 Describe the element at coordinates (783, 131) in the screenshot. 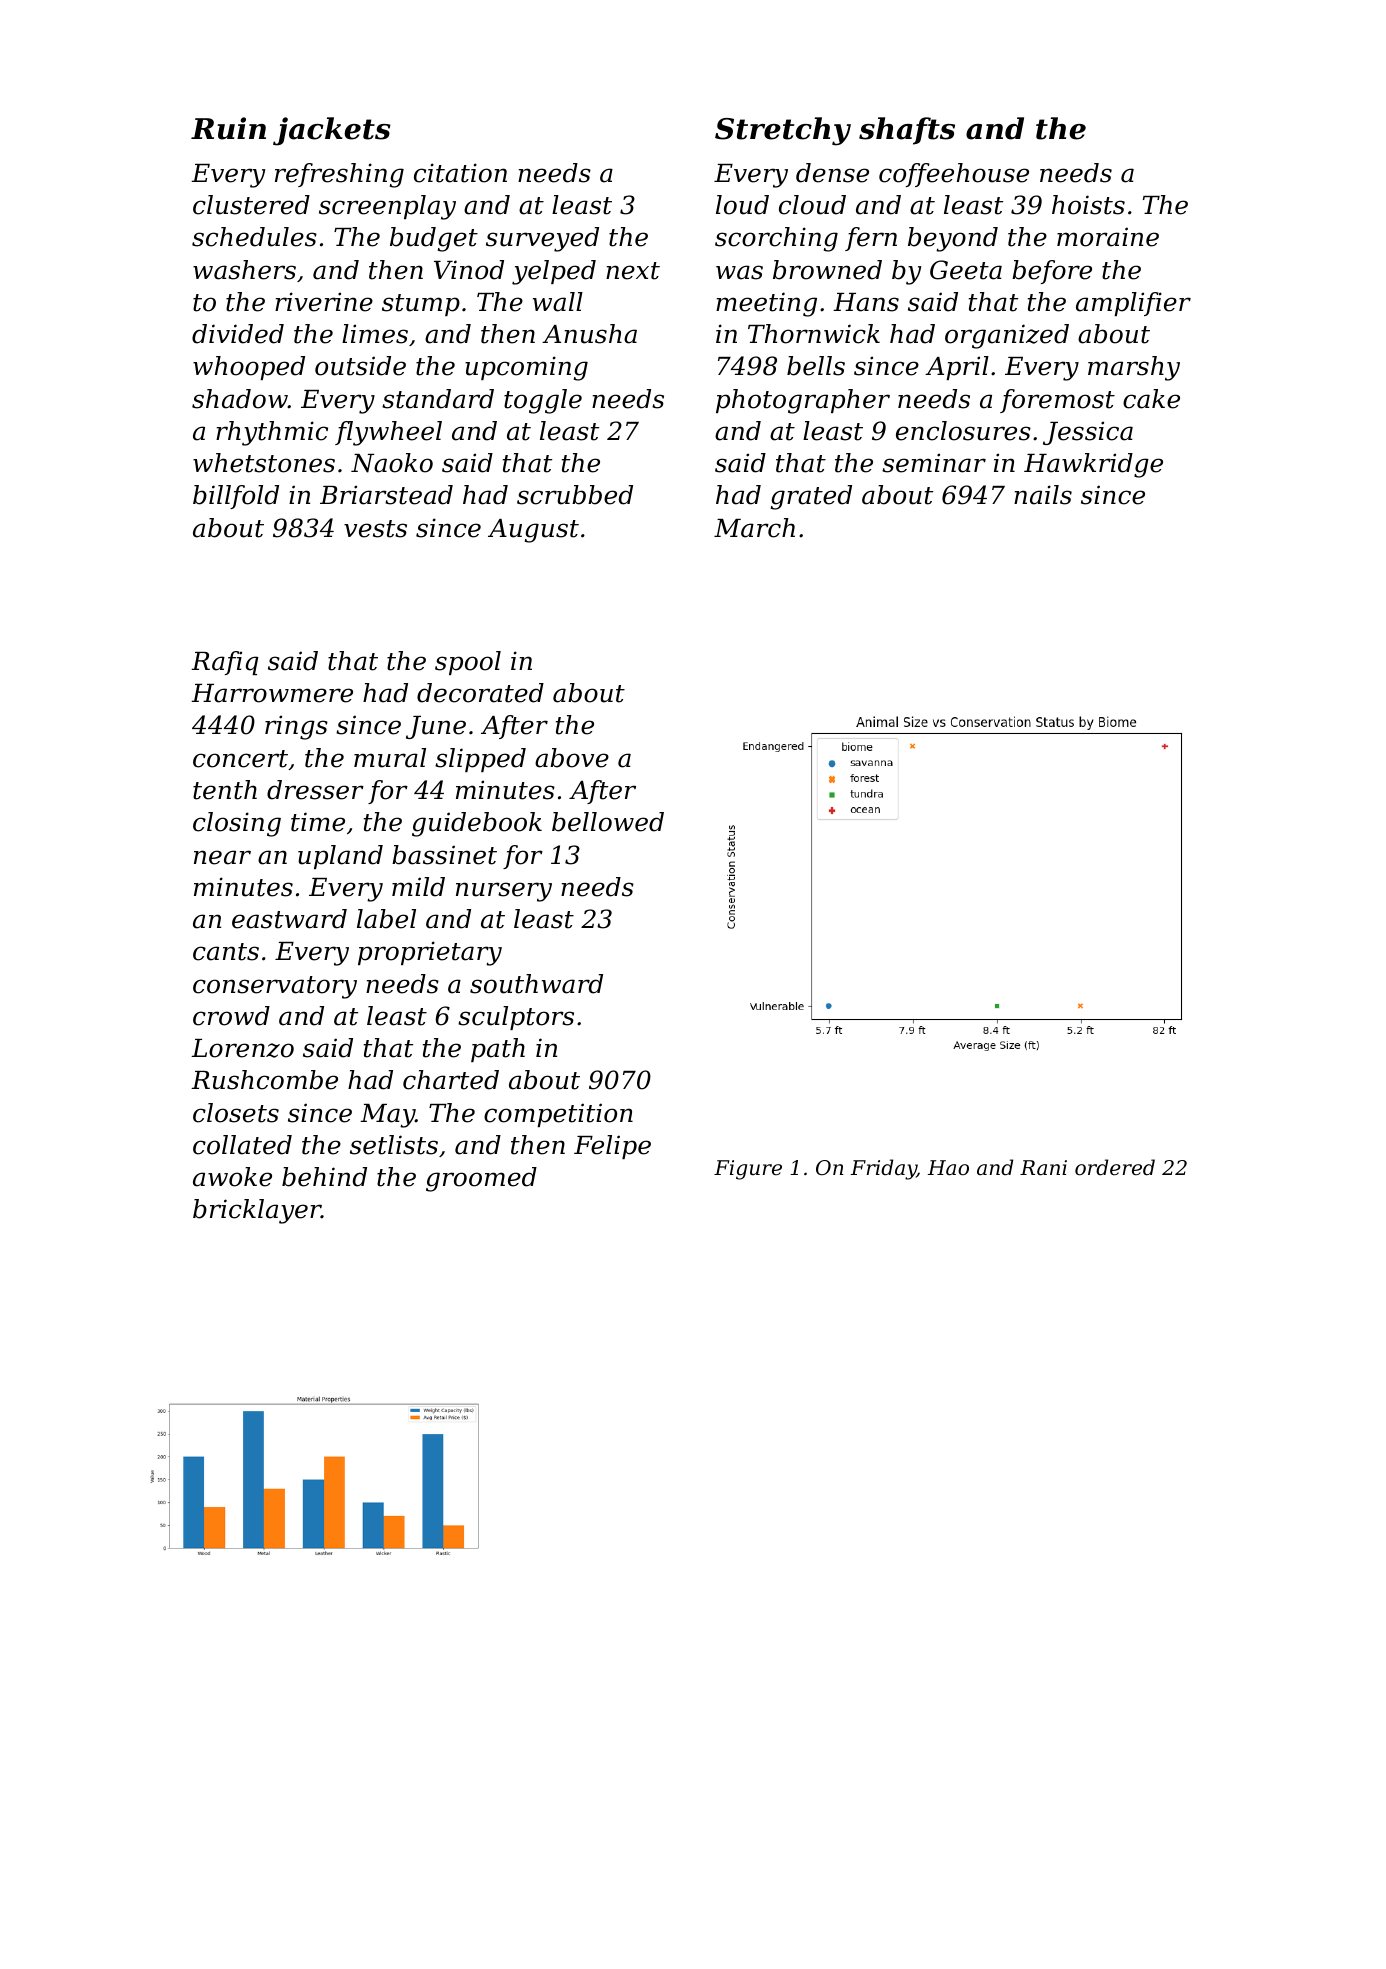

I see `Stretchy` at that location.
